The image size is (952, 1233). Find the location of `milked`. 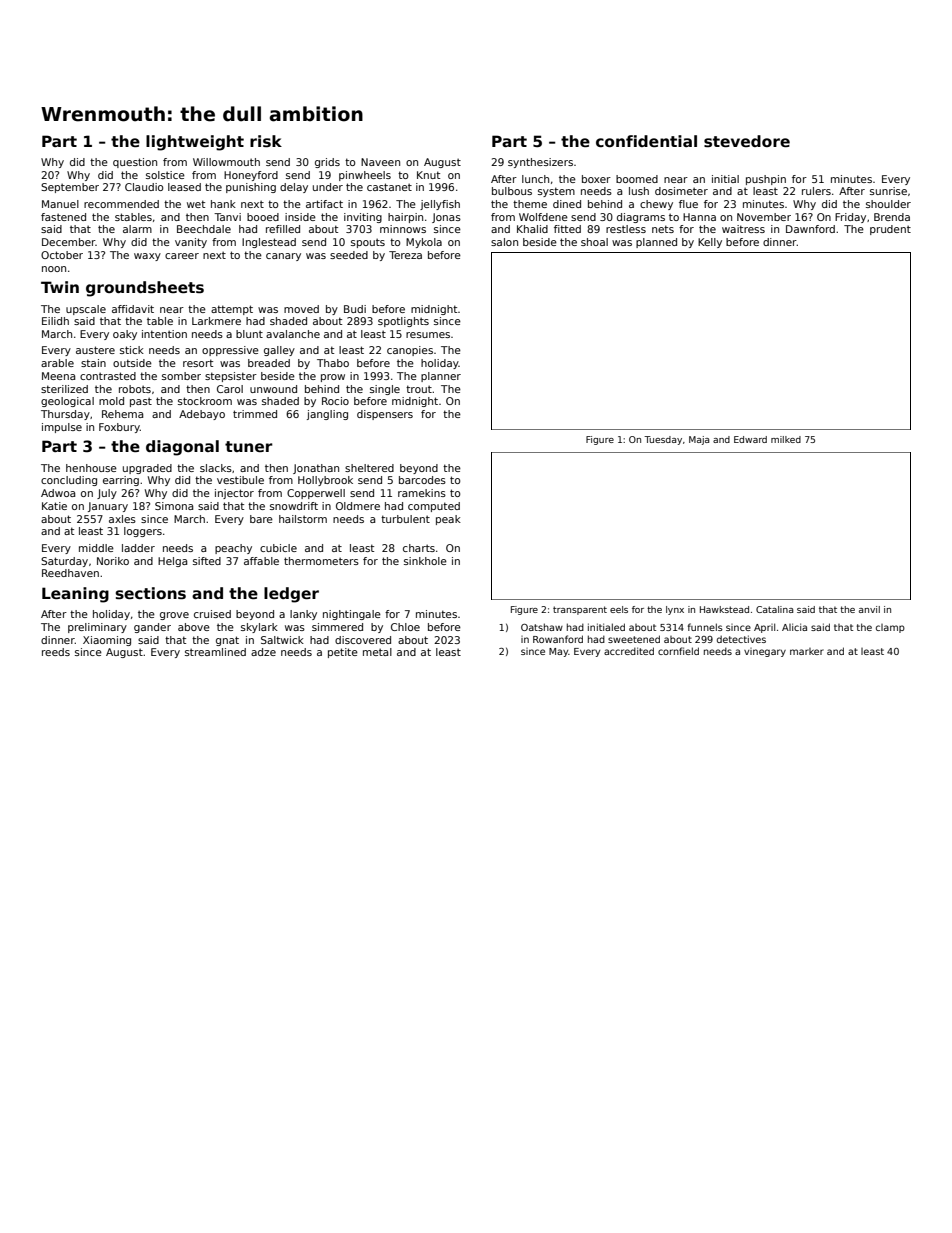

milked is located at coordinates (786, 439).
